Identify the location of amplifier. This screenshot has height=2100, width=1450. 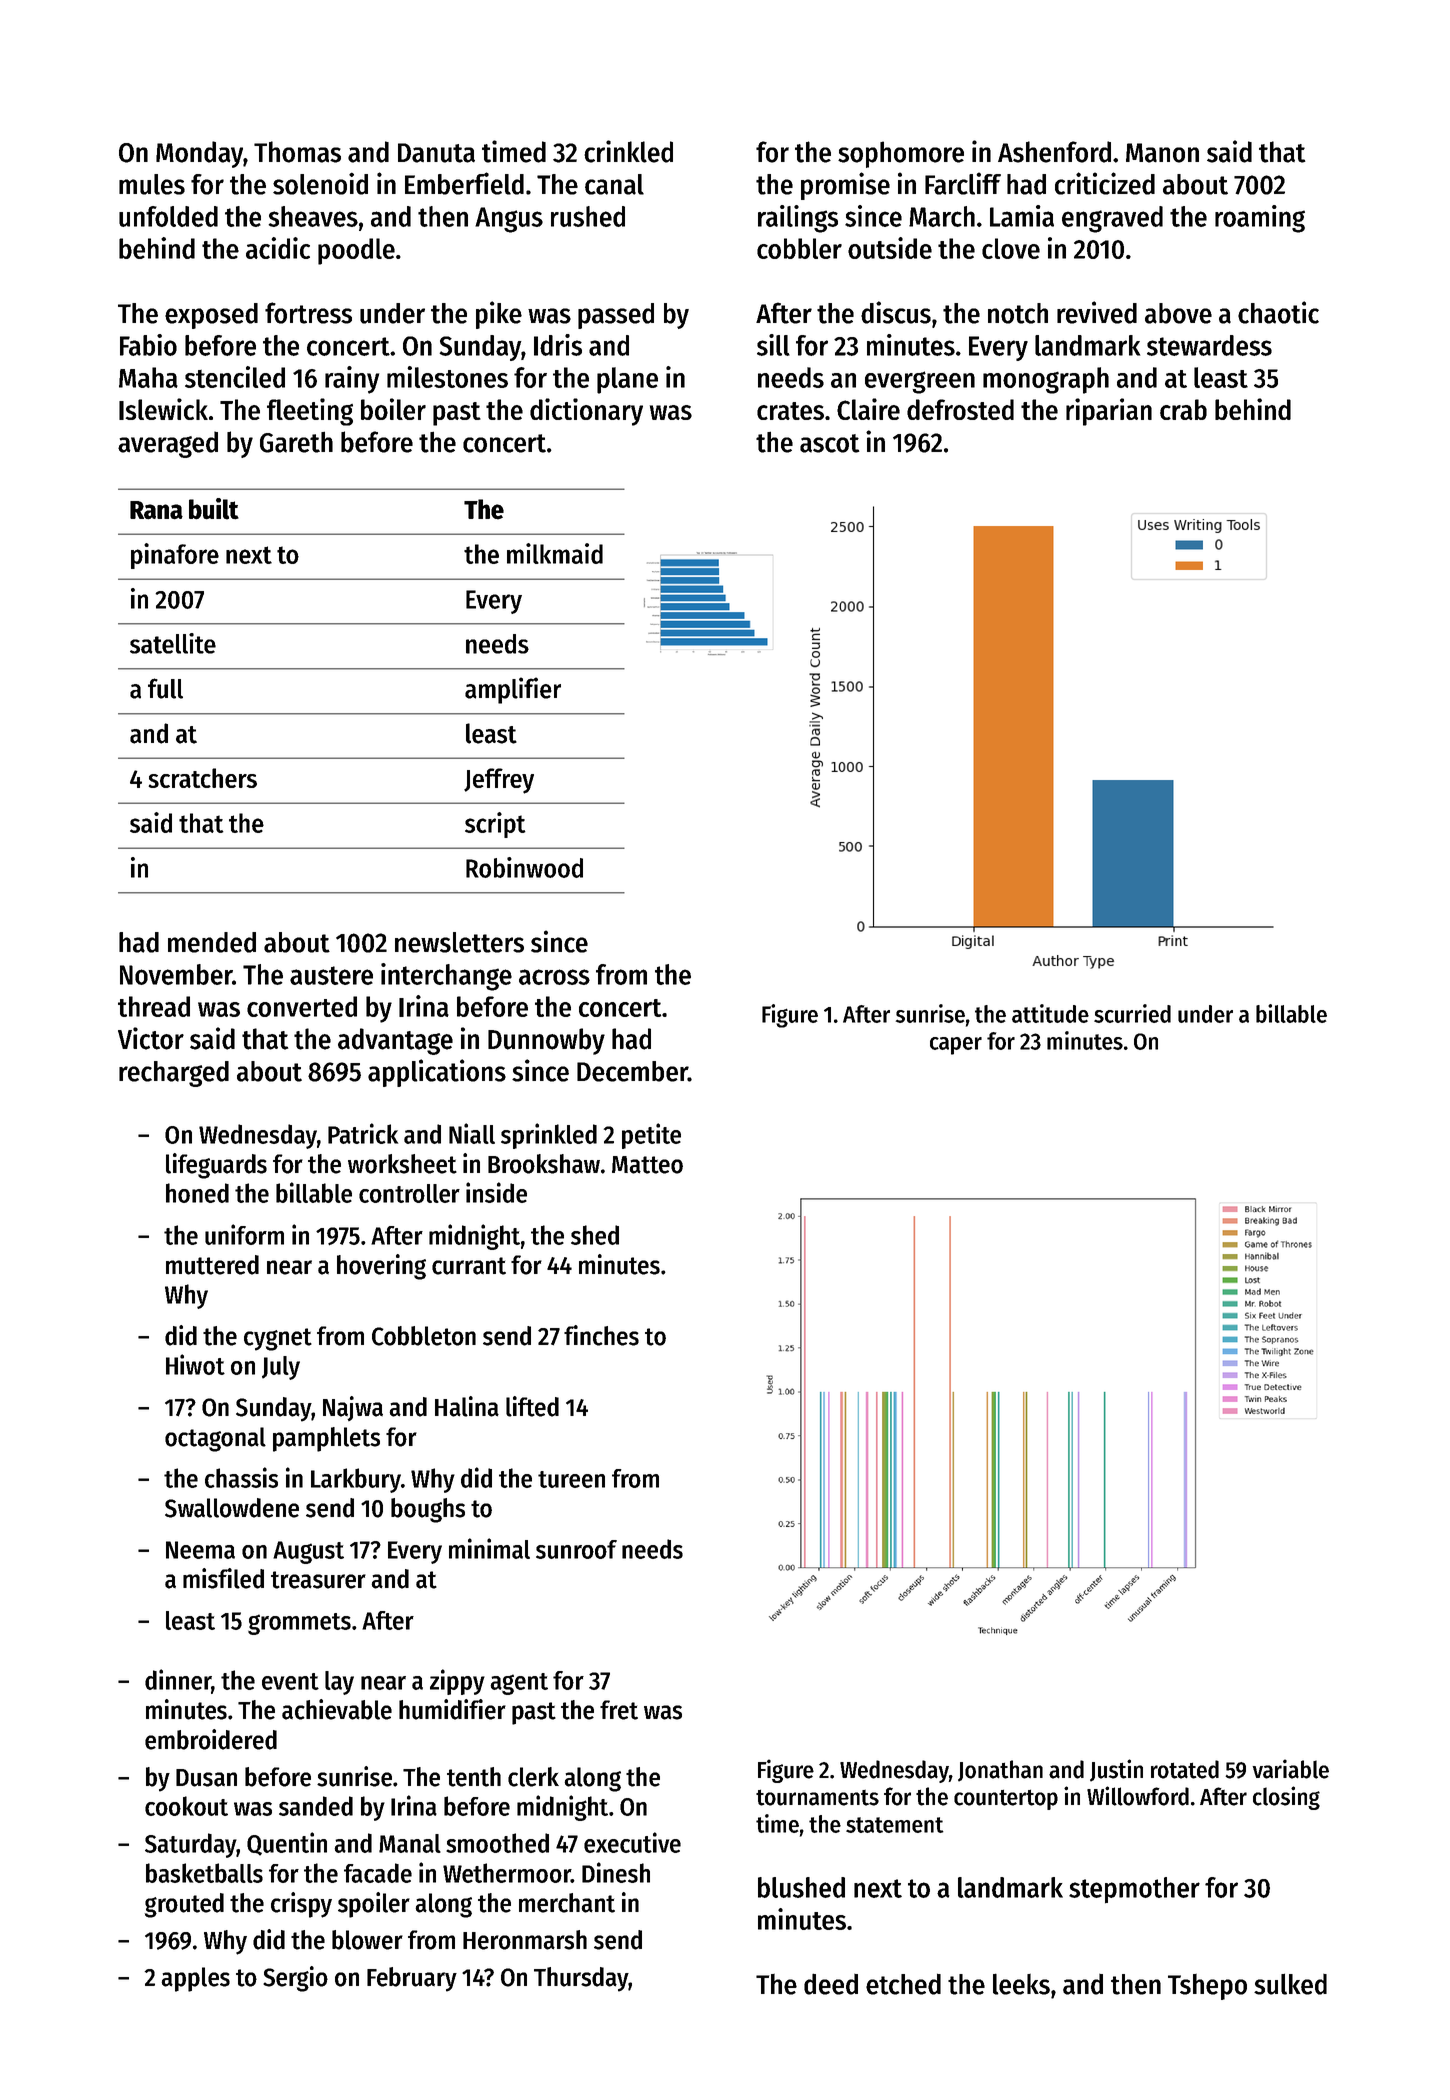
(513, 690).
